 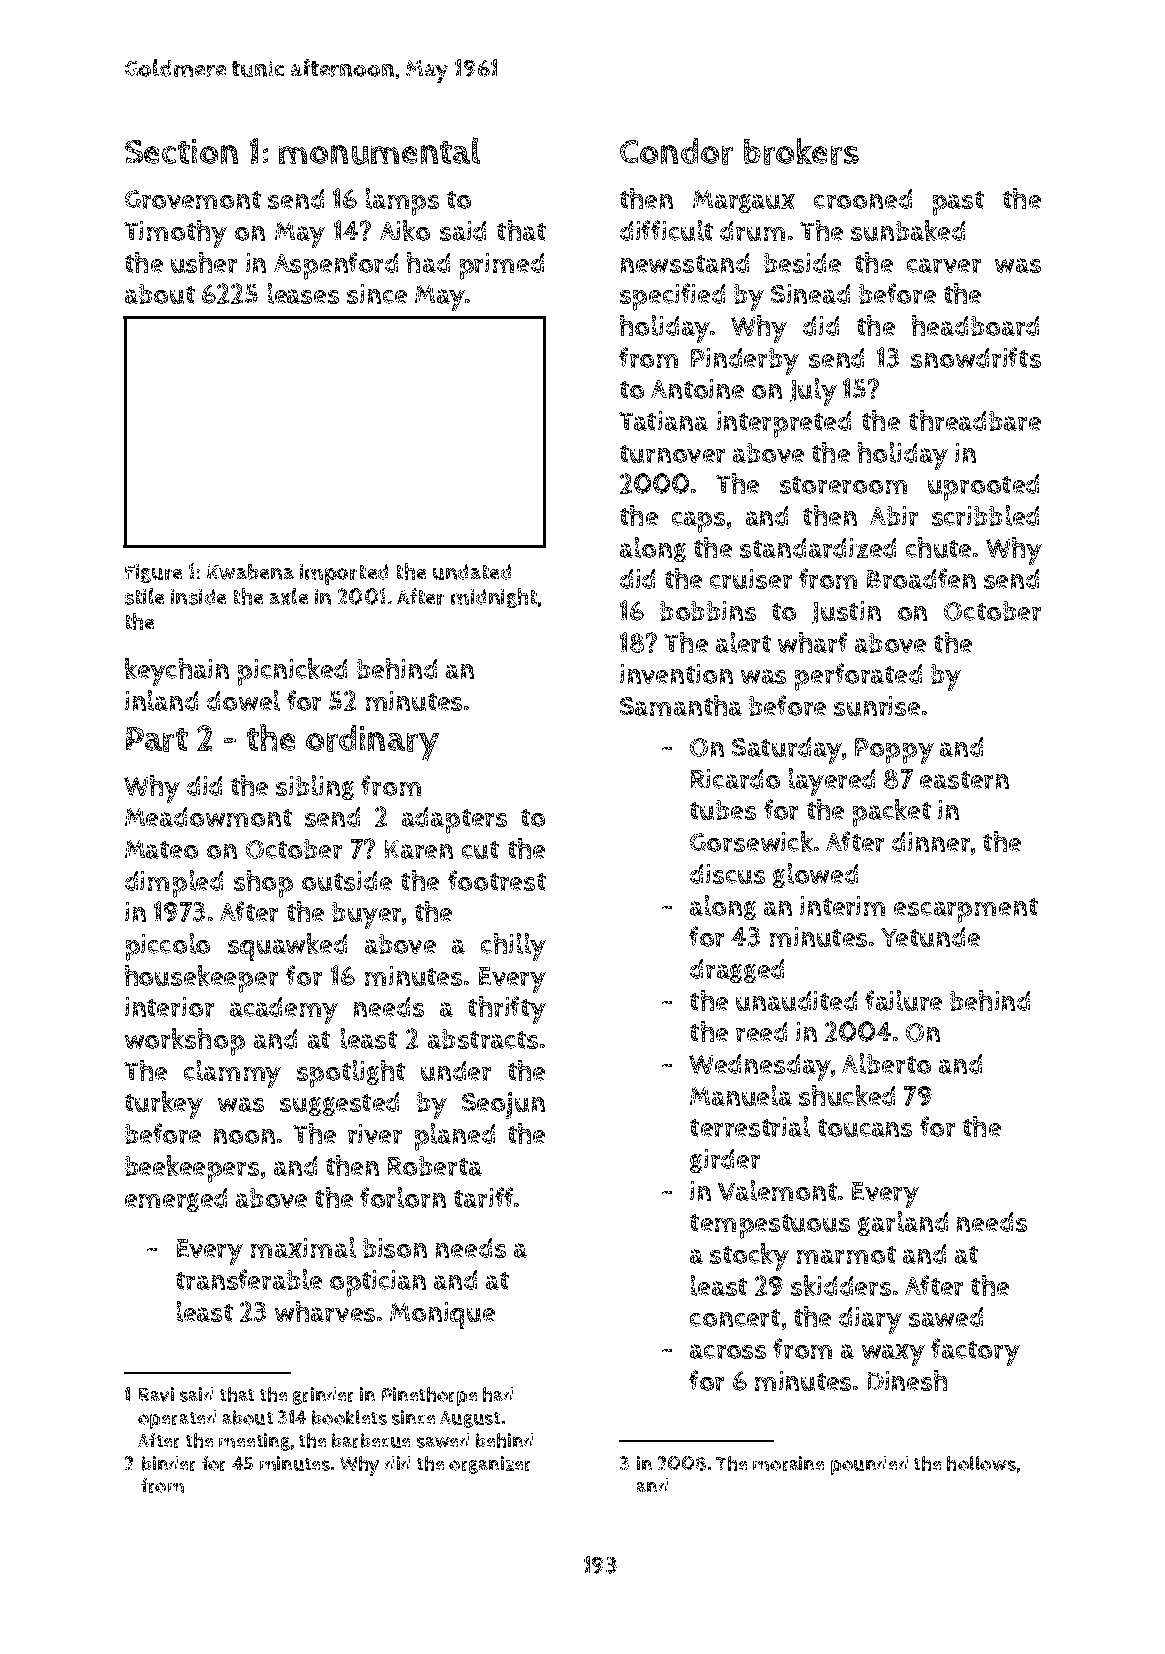 What do you see at coordinates (254, 1442) in the screenshot?
I see `meeting` at bounding box center [254, 1442].
